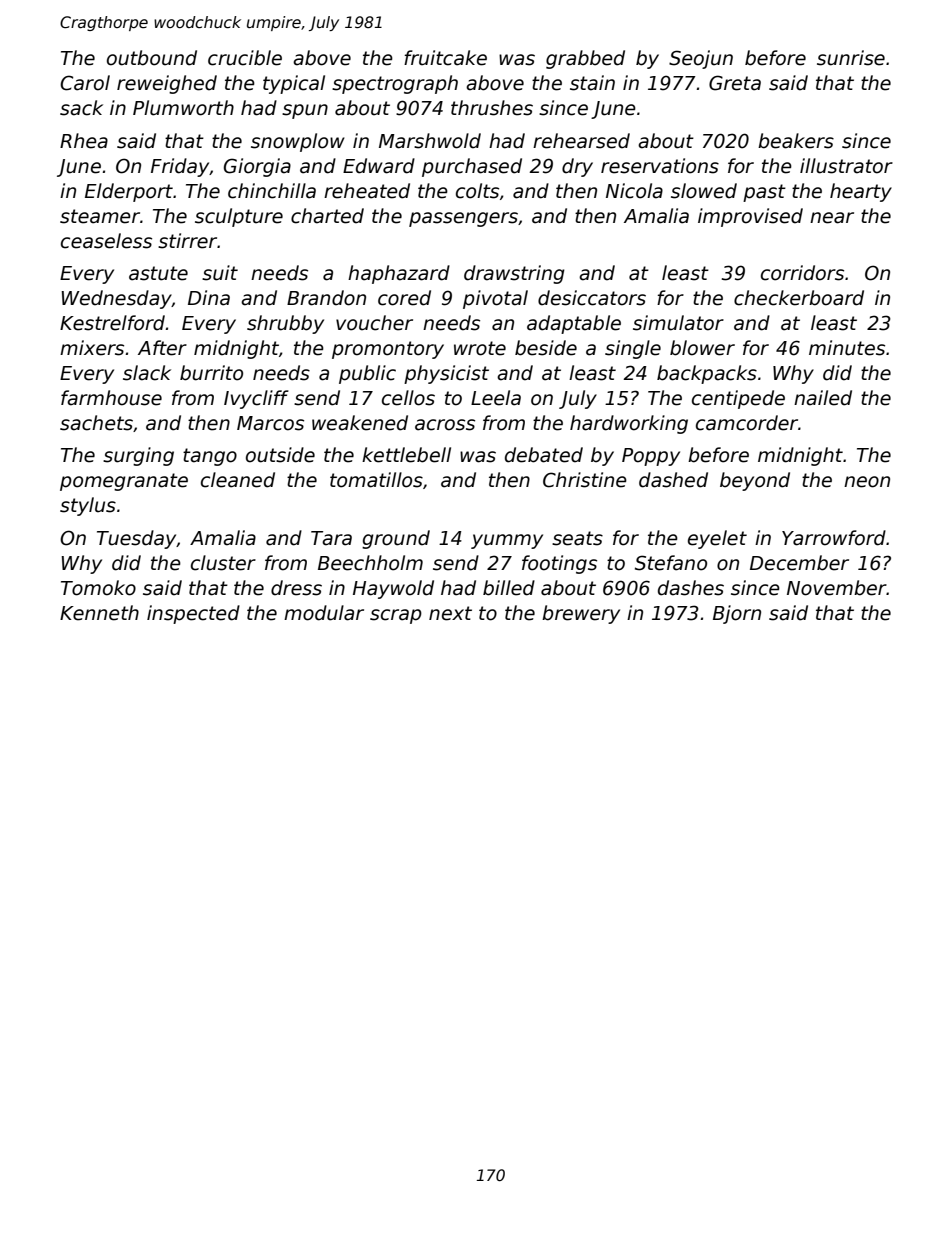 The width and height of the screenshot is (952, 1233). I want to click on snowplow, so click(298, 142).
